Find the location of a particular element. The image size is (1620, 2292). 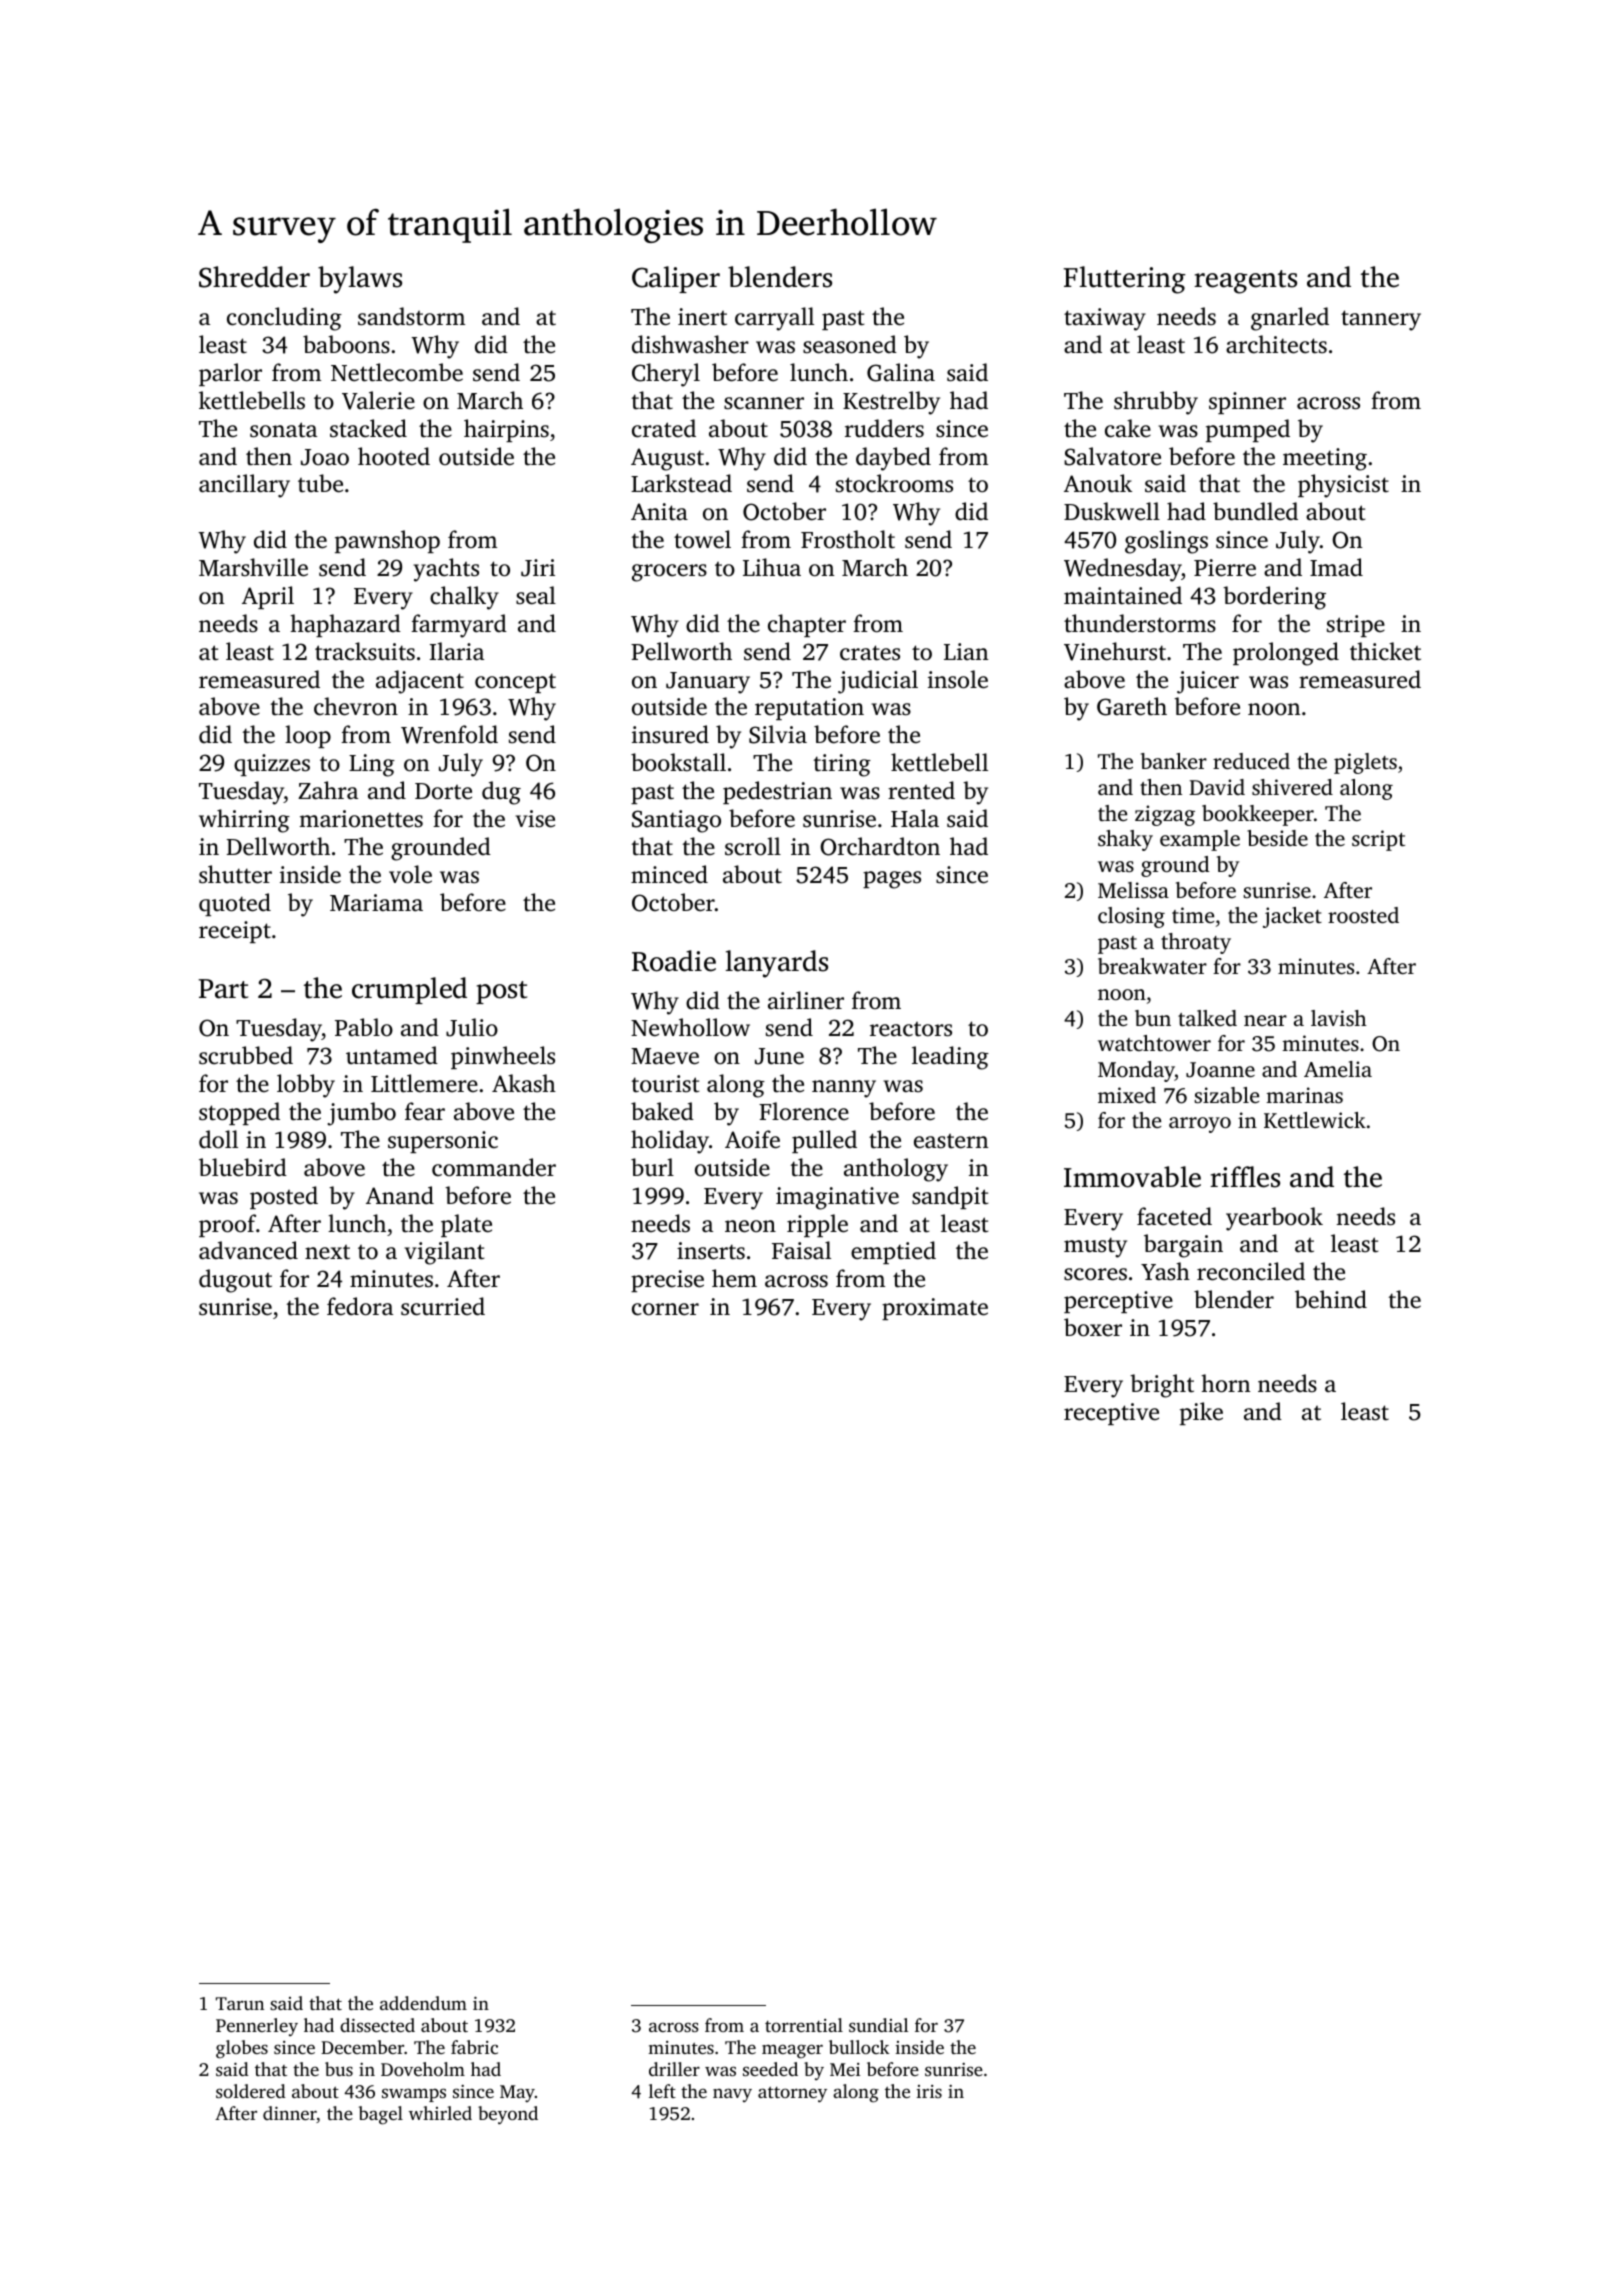

fear is located at coordinates (425, 1111).
